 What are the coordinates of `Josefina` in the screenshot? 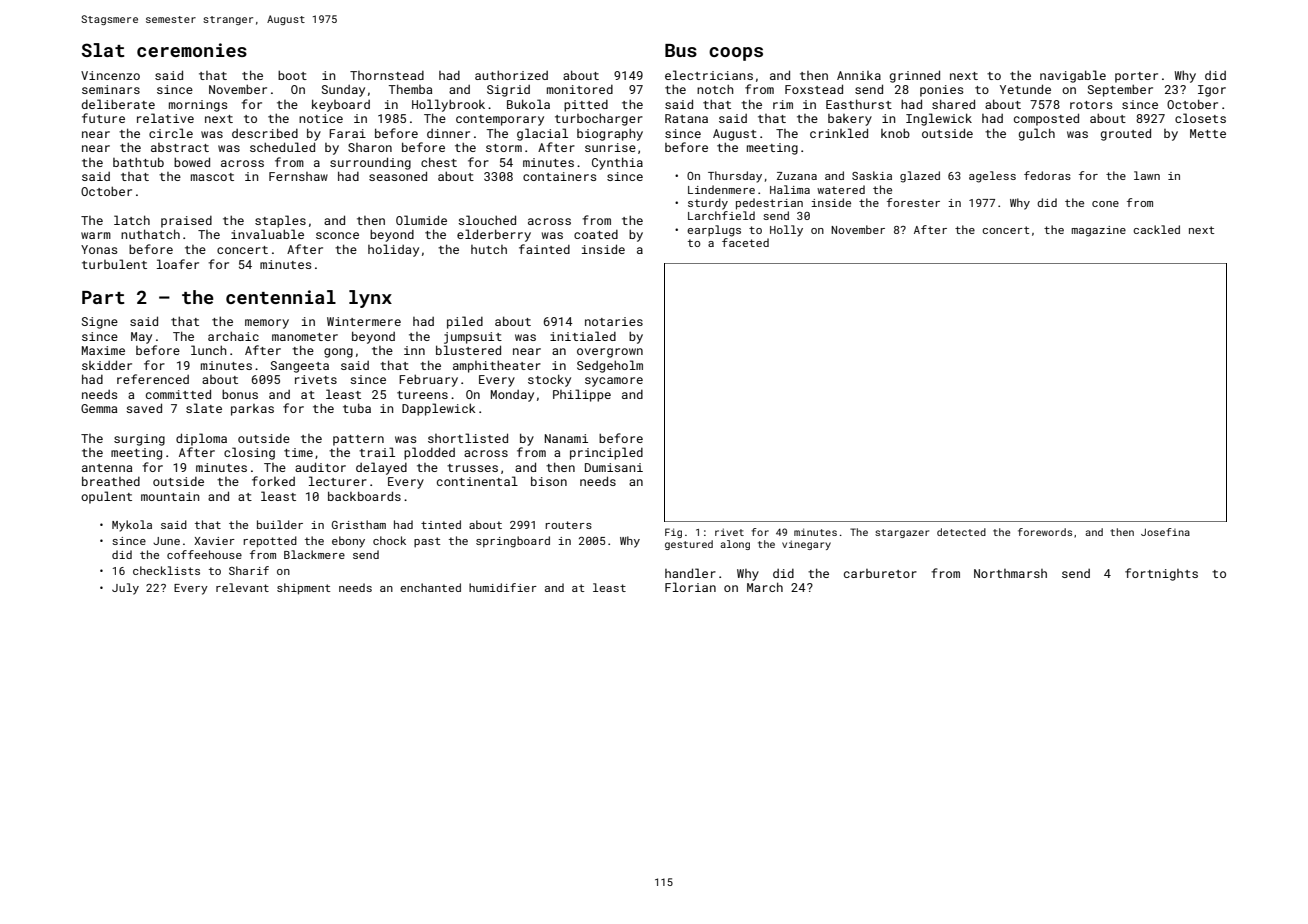 It's located at (1165, 532).
